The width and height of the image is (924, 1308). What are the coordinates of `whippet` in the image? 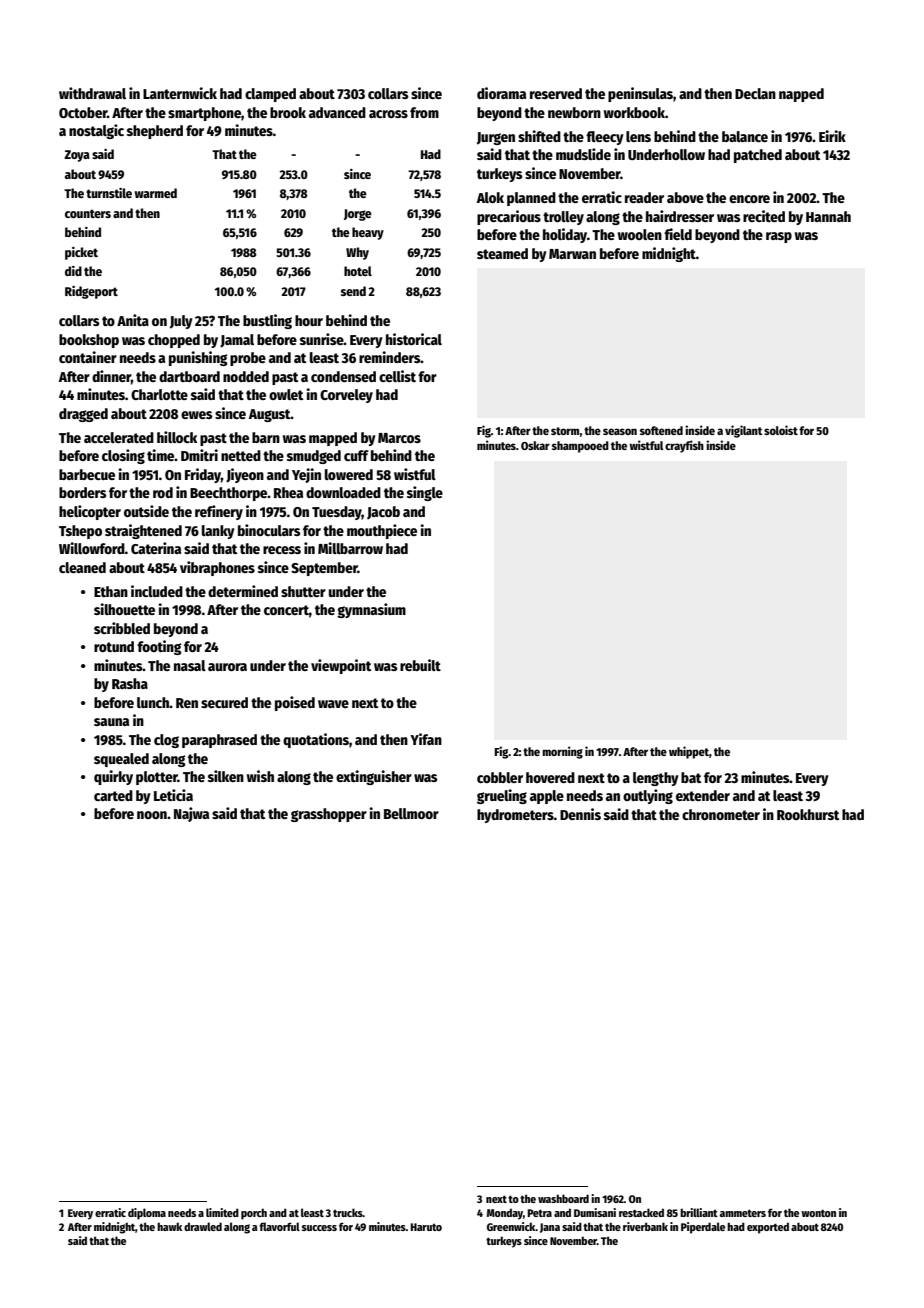 It's located at (689, 752).
